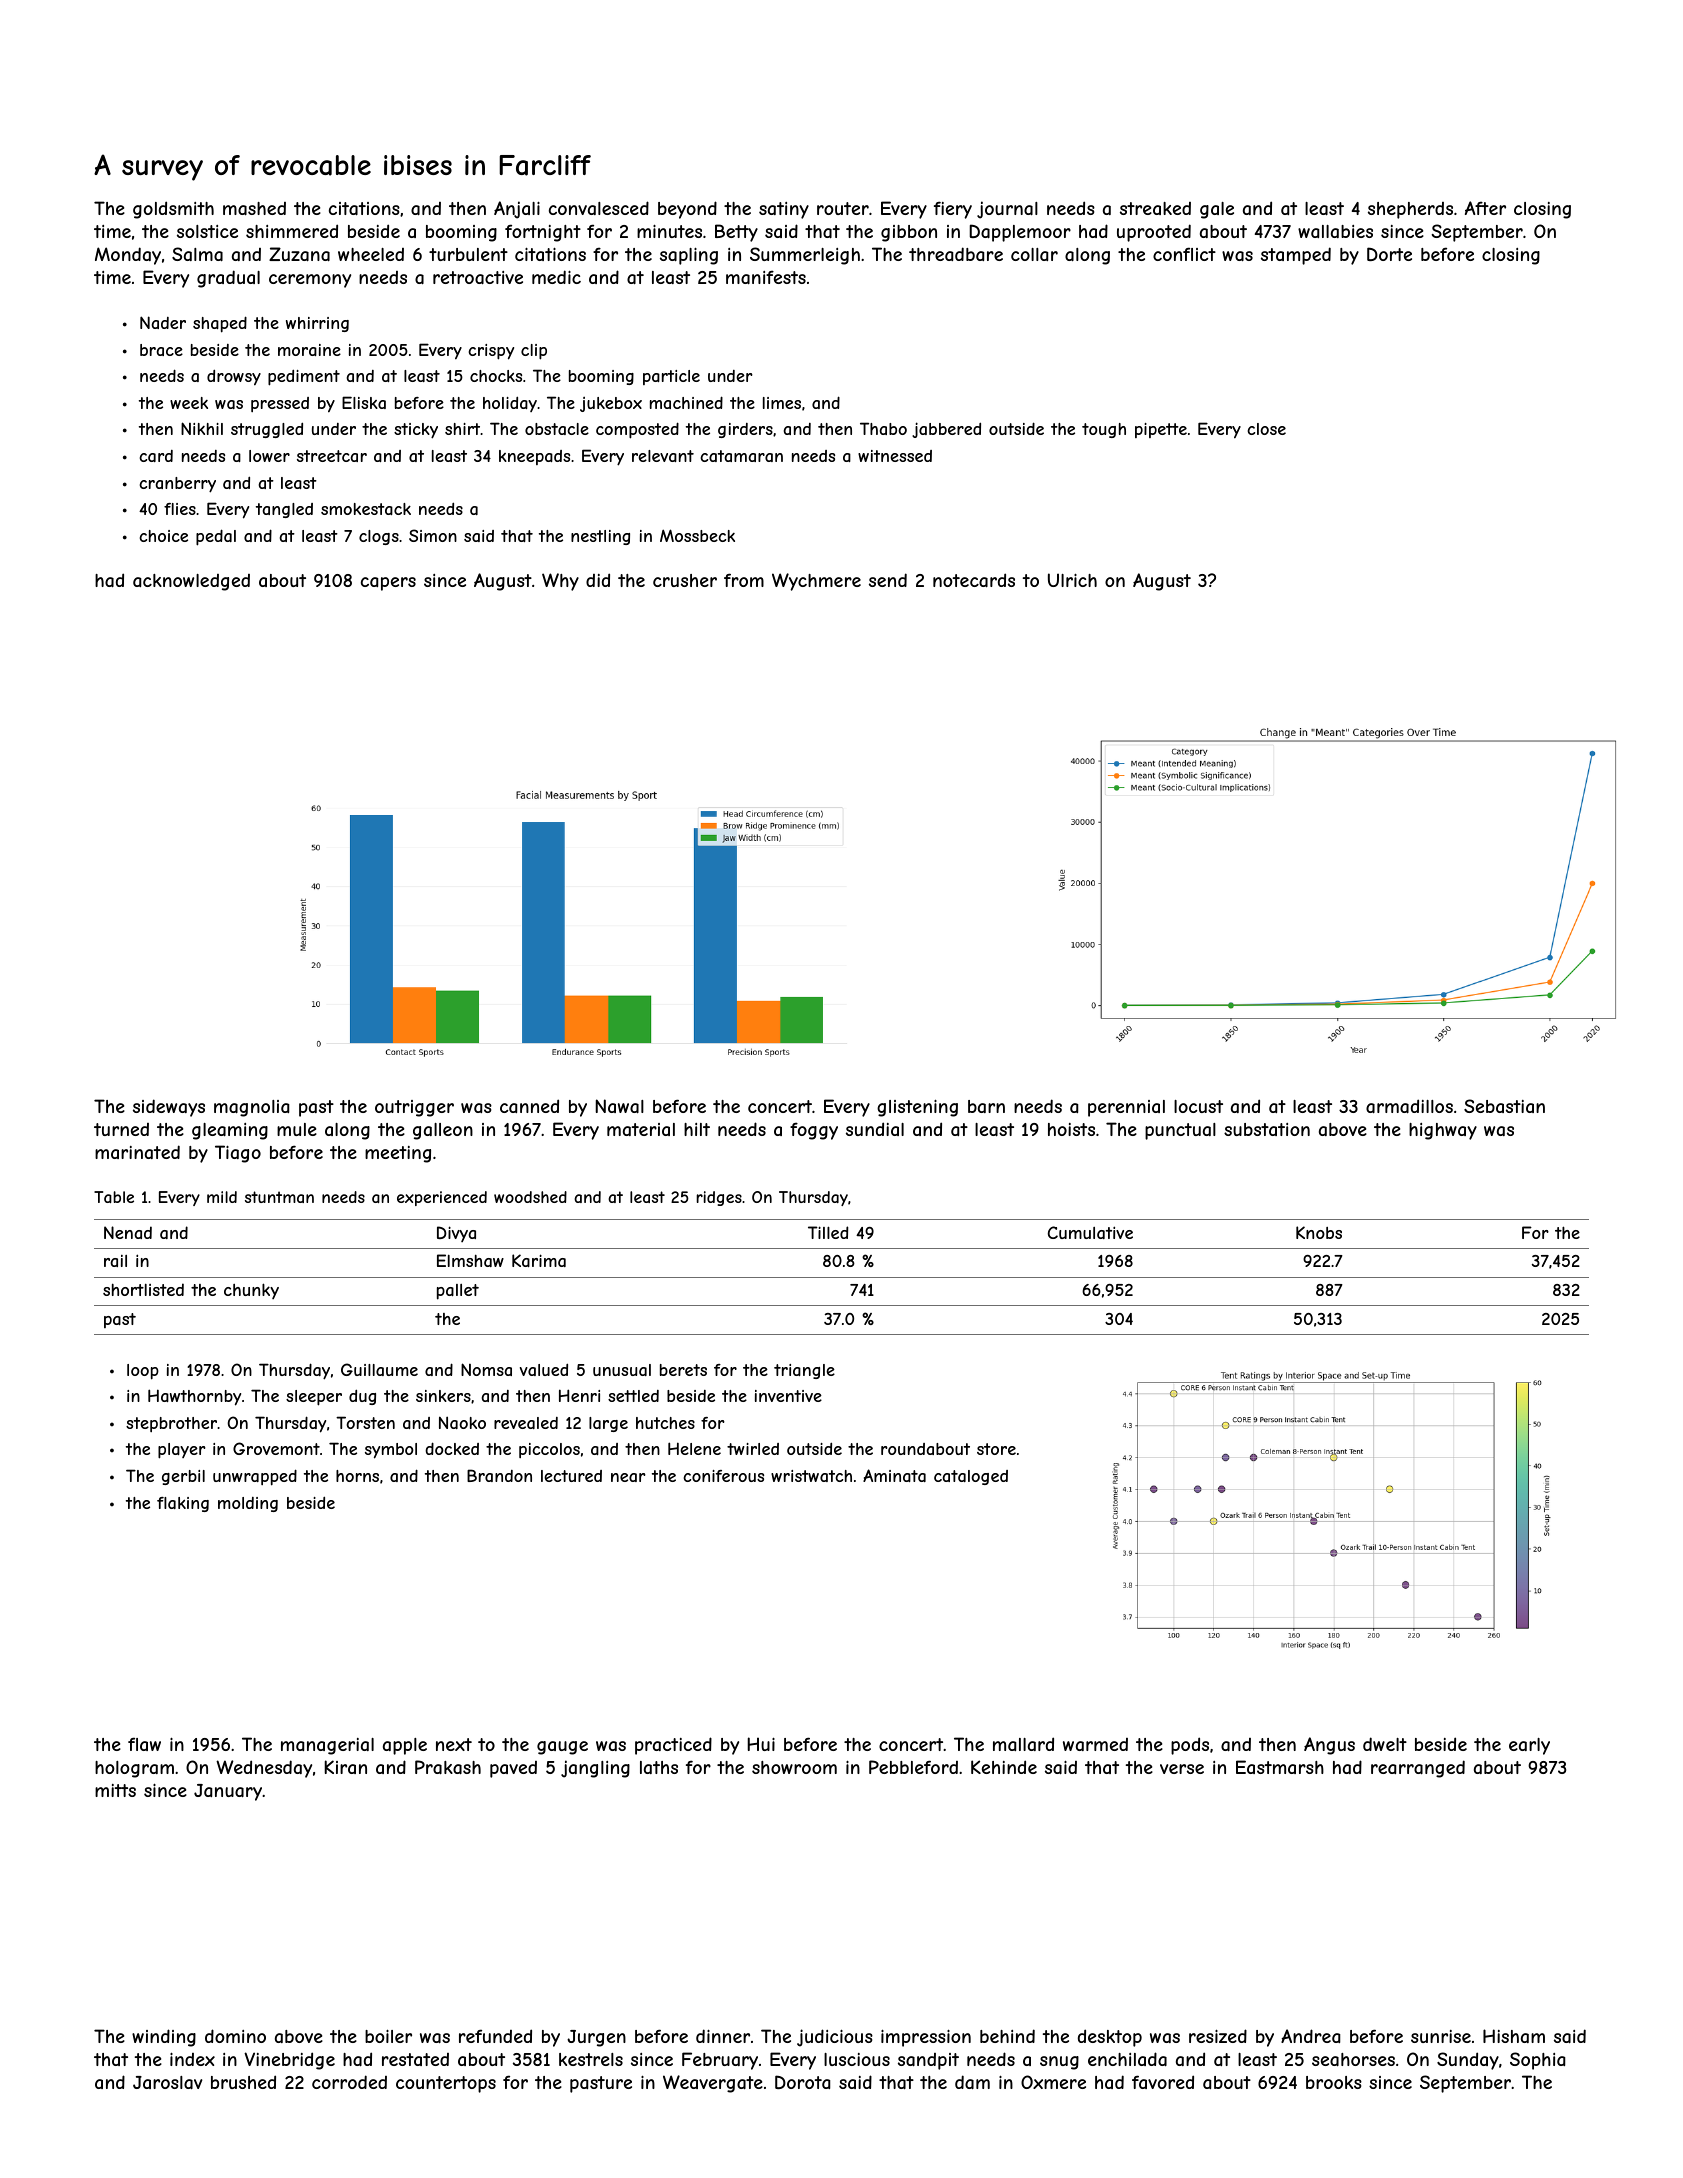 This document has height=2178, width=1683. Describe the element at coordinates (1266, 429) in the document. I see `close` at that location.
